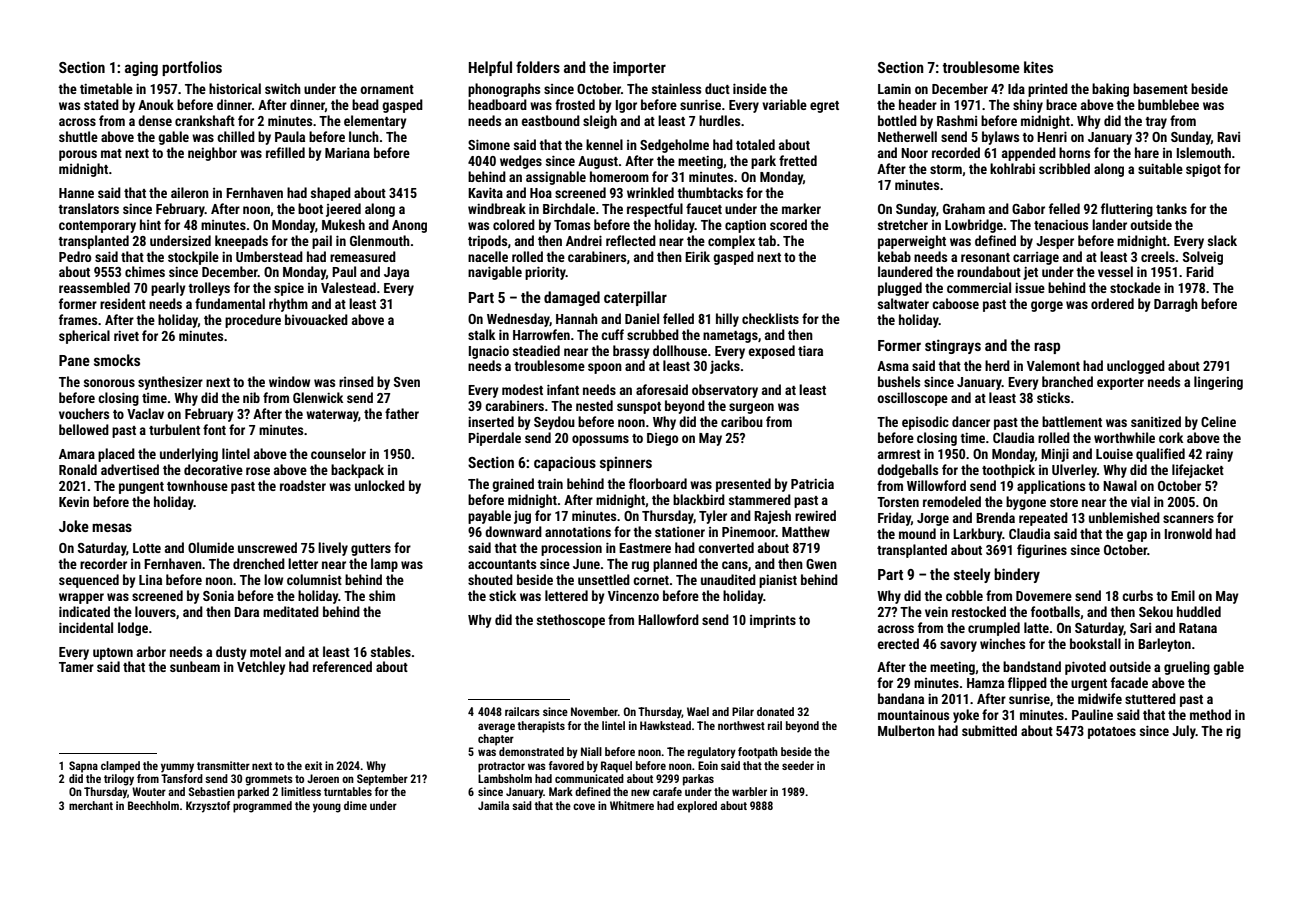  What do you see at coordinates (773, 621) in the screenshot?
I see `imprints` at bounding box center [773, 621].
